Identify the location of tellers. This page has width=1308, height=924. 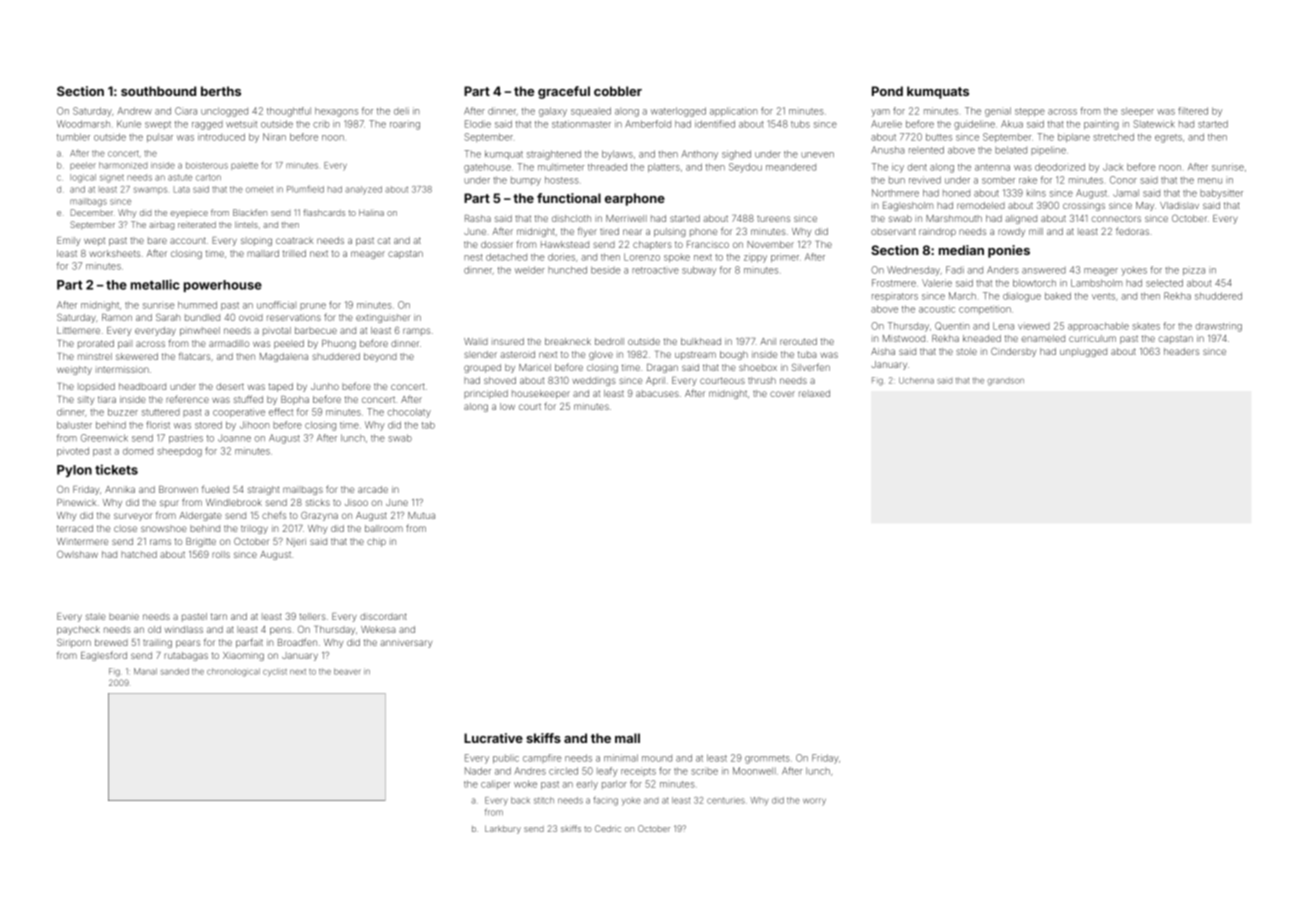
(312, 616).
